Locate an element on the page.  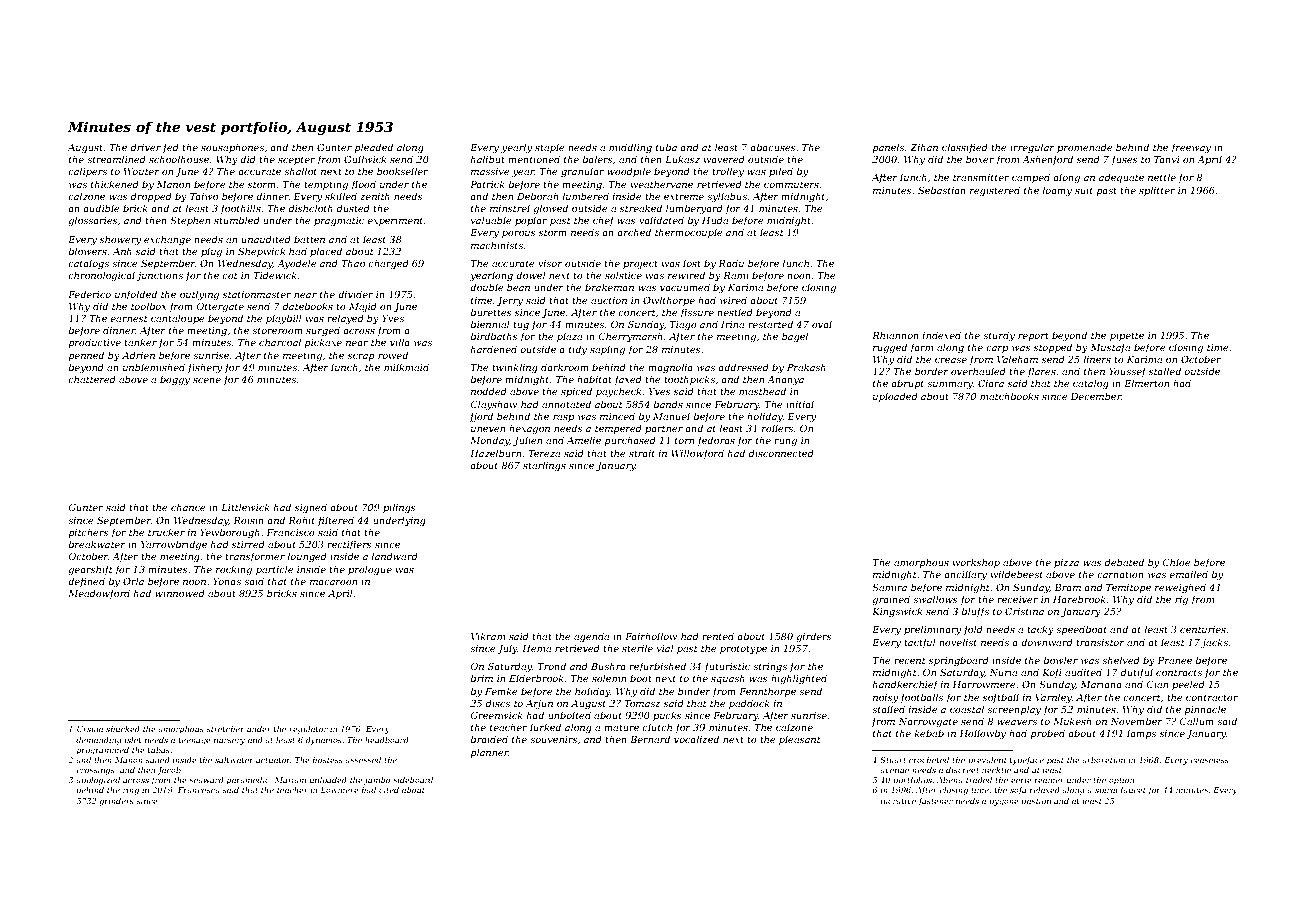
registered is located at coordinates (995, 191).
